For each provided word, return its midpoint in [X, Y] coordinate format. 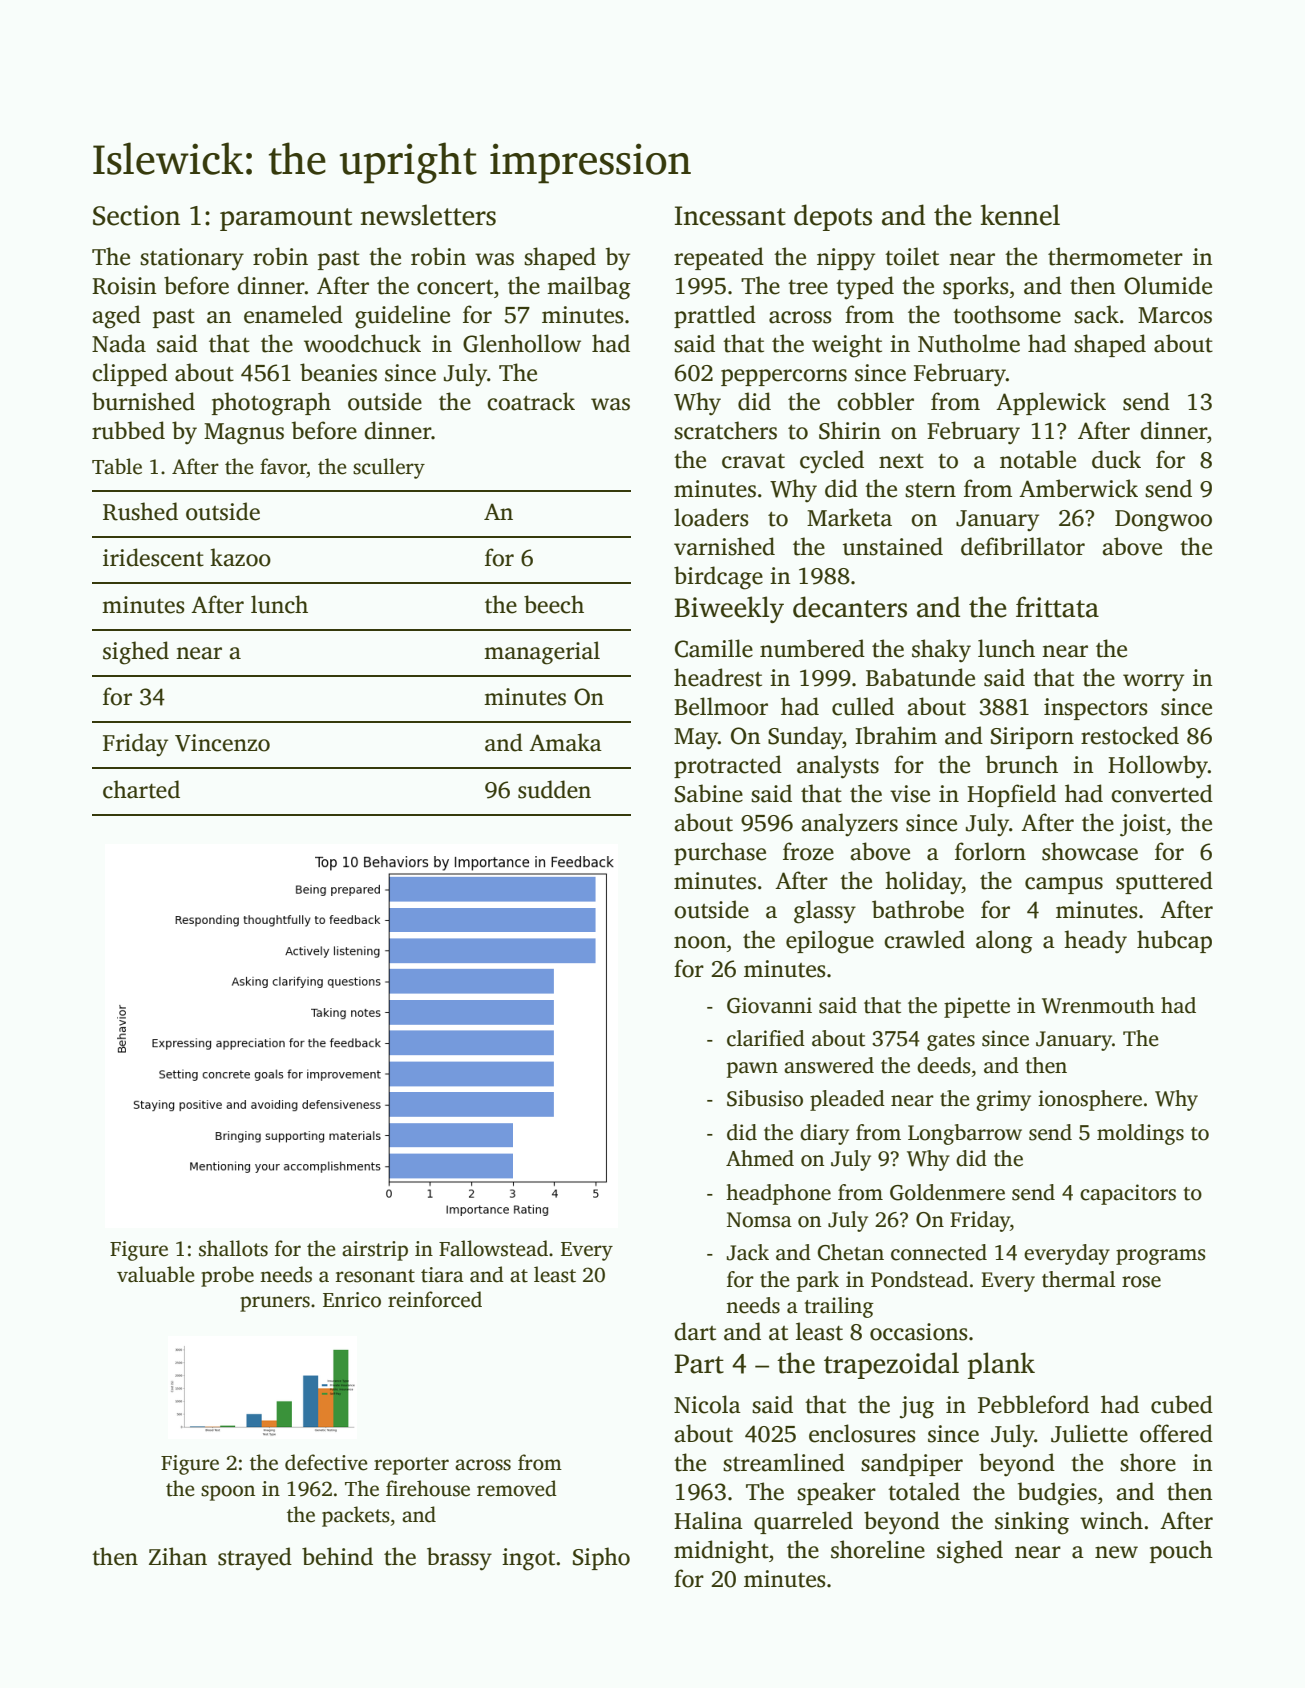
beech [554, 604]
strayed [255, 1559]
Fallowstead [493, 1248]
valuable [156, 1274]
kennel [1020, 215]
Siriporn [1032, 738]
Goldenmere [947, 1192]
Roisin [124, 286]
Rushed [140, 511]
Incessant [730, 216]
